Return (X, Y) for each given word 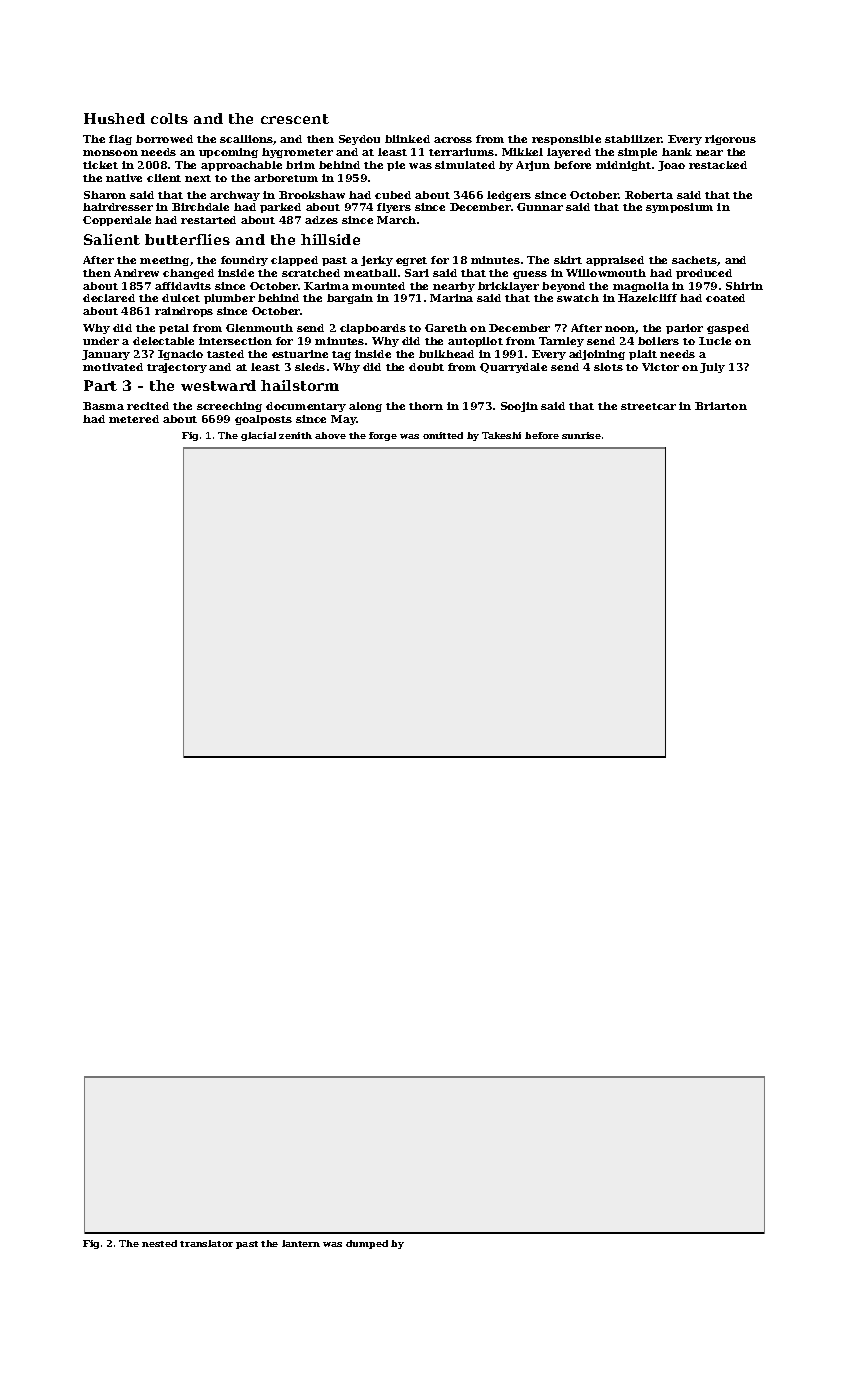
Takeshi (501, 435)
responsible (566, 140)
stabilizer (633, 139)
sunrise (581, 435)
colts (169, 118)
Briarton (721, 406)
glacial (258, 436)
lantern (301, 1243)
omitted (443, 435)
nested (159, 1243)
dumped (367, 1244)
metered (134, 419)
